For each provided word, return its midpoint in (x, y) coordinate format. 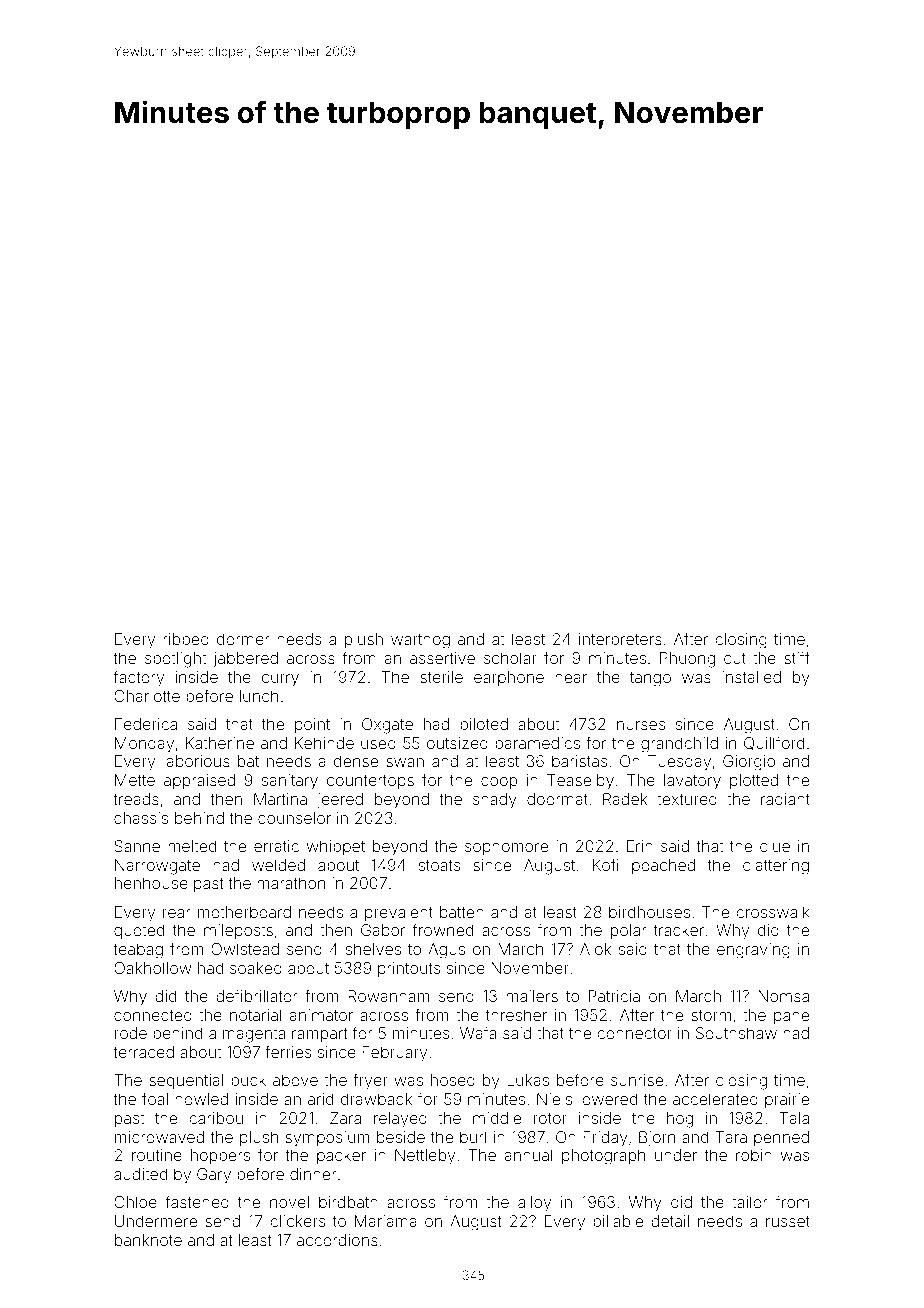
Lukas (528, 1080)
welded (278, 865)
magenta (254, 1035)
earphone (509, 678)
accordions (337, 1240)
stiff (797, 657)
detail (670, 1221)
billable (618, 1221)
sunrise (637, 1080)
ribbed (186, 639)
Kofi (606, 864)
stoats (439, 865)
